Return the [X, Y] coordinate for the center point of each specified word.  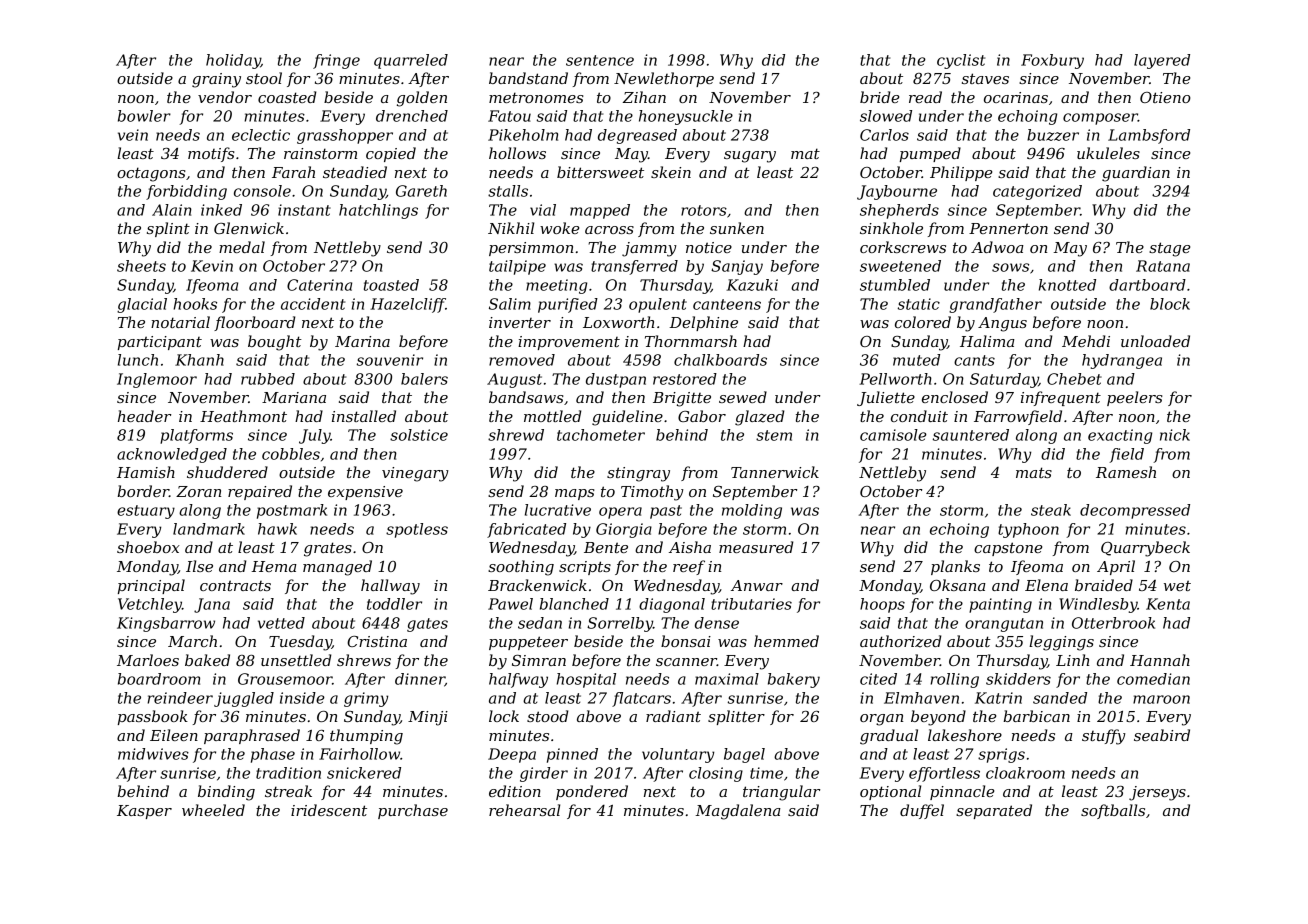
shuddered [227, 472]
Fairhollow [359, 754]
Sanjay [737, 267]
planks [955, 567]
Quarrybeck [1145, 549]
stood [547, 716]
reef [689, 567]
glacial [142, 305]
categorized [1037, 192]
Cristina [377, 641]
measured [756, 547]
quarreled [411, 61]
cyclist [961, 61]
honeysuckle [686, 117]
